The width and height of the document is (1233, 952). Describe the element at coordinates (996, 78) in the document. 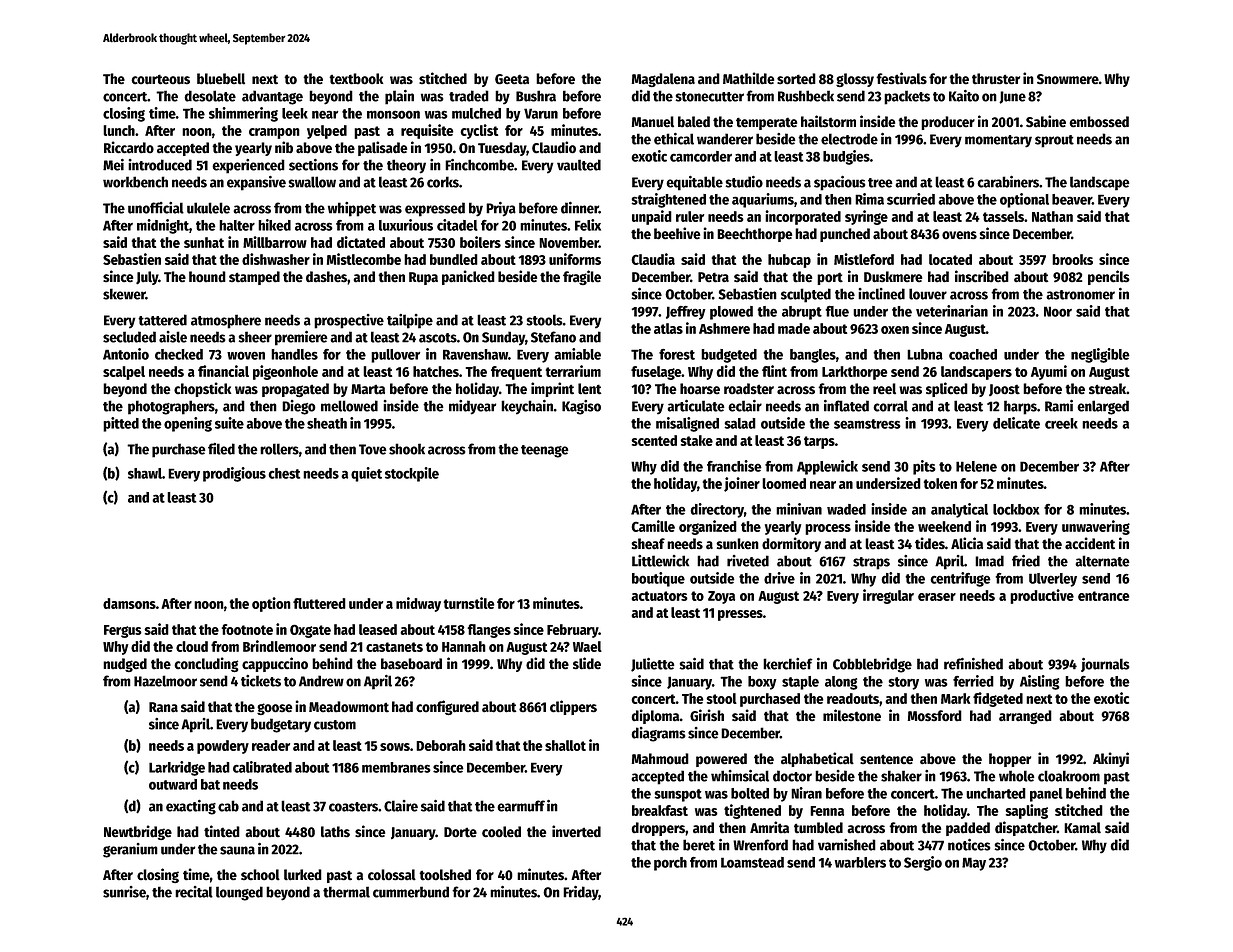

I see `thruster` at that location.
